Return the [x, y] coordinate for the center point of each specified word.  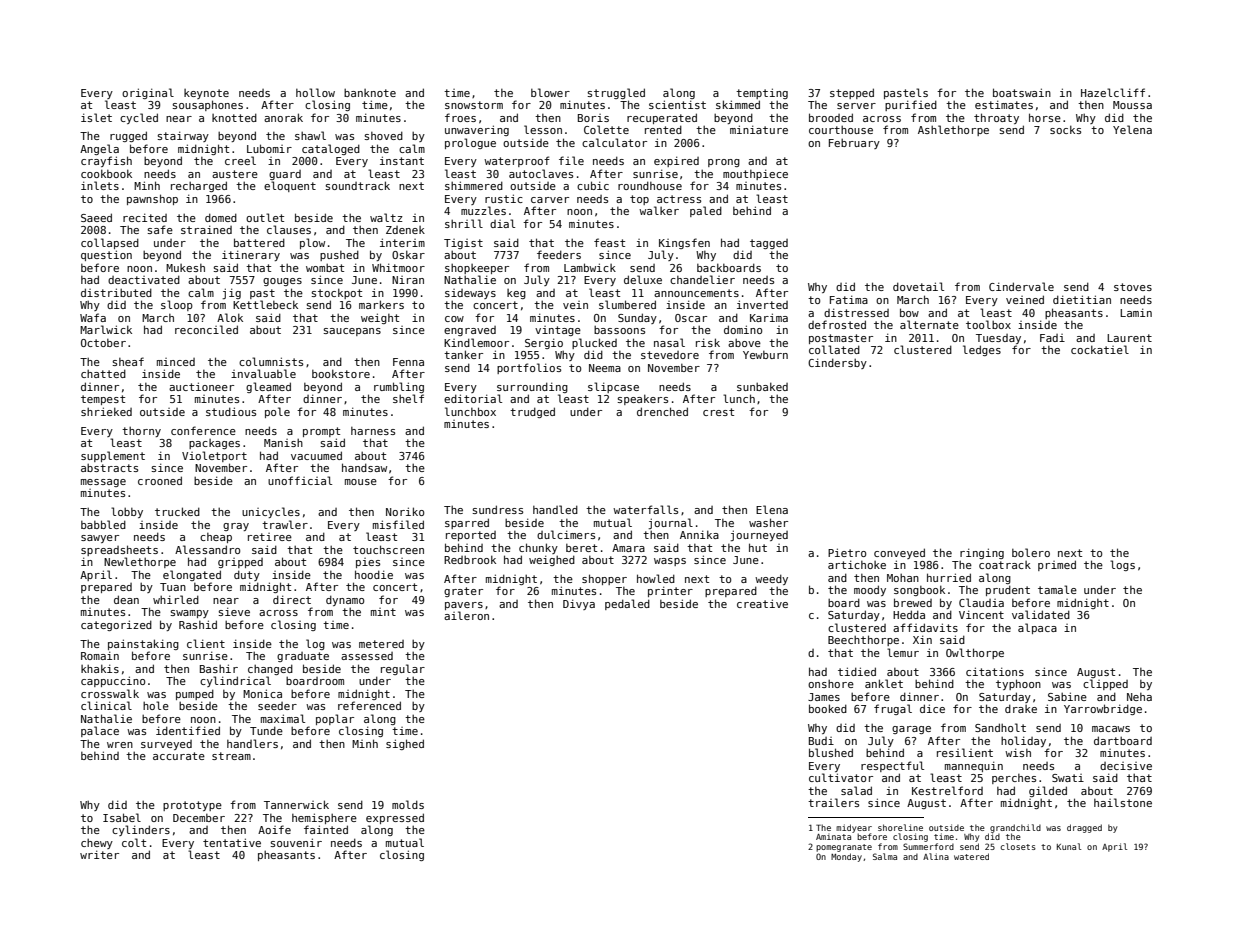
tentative [232, 842]
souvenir [296, 842]
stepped [852, 93]
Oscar [691, 318]
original [148, 93]
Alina [936, 856]
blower [550, 92]
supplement [113, 456]
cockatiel [1100, 349]
